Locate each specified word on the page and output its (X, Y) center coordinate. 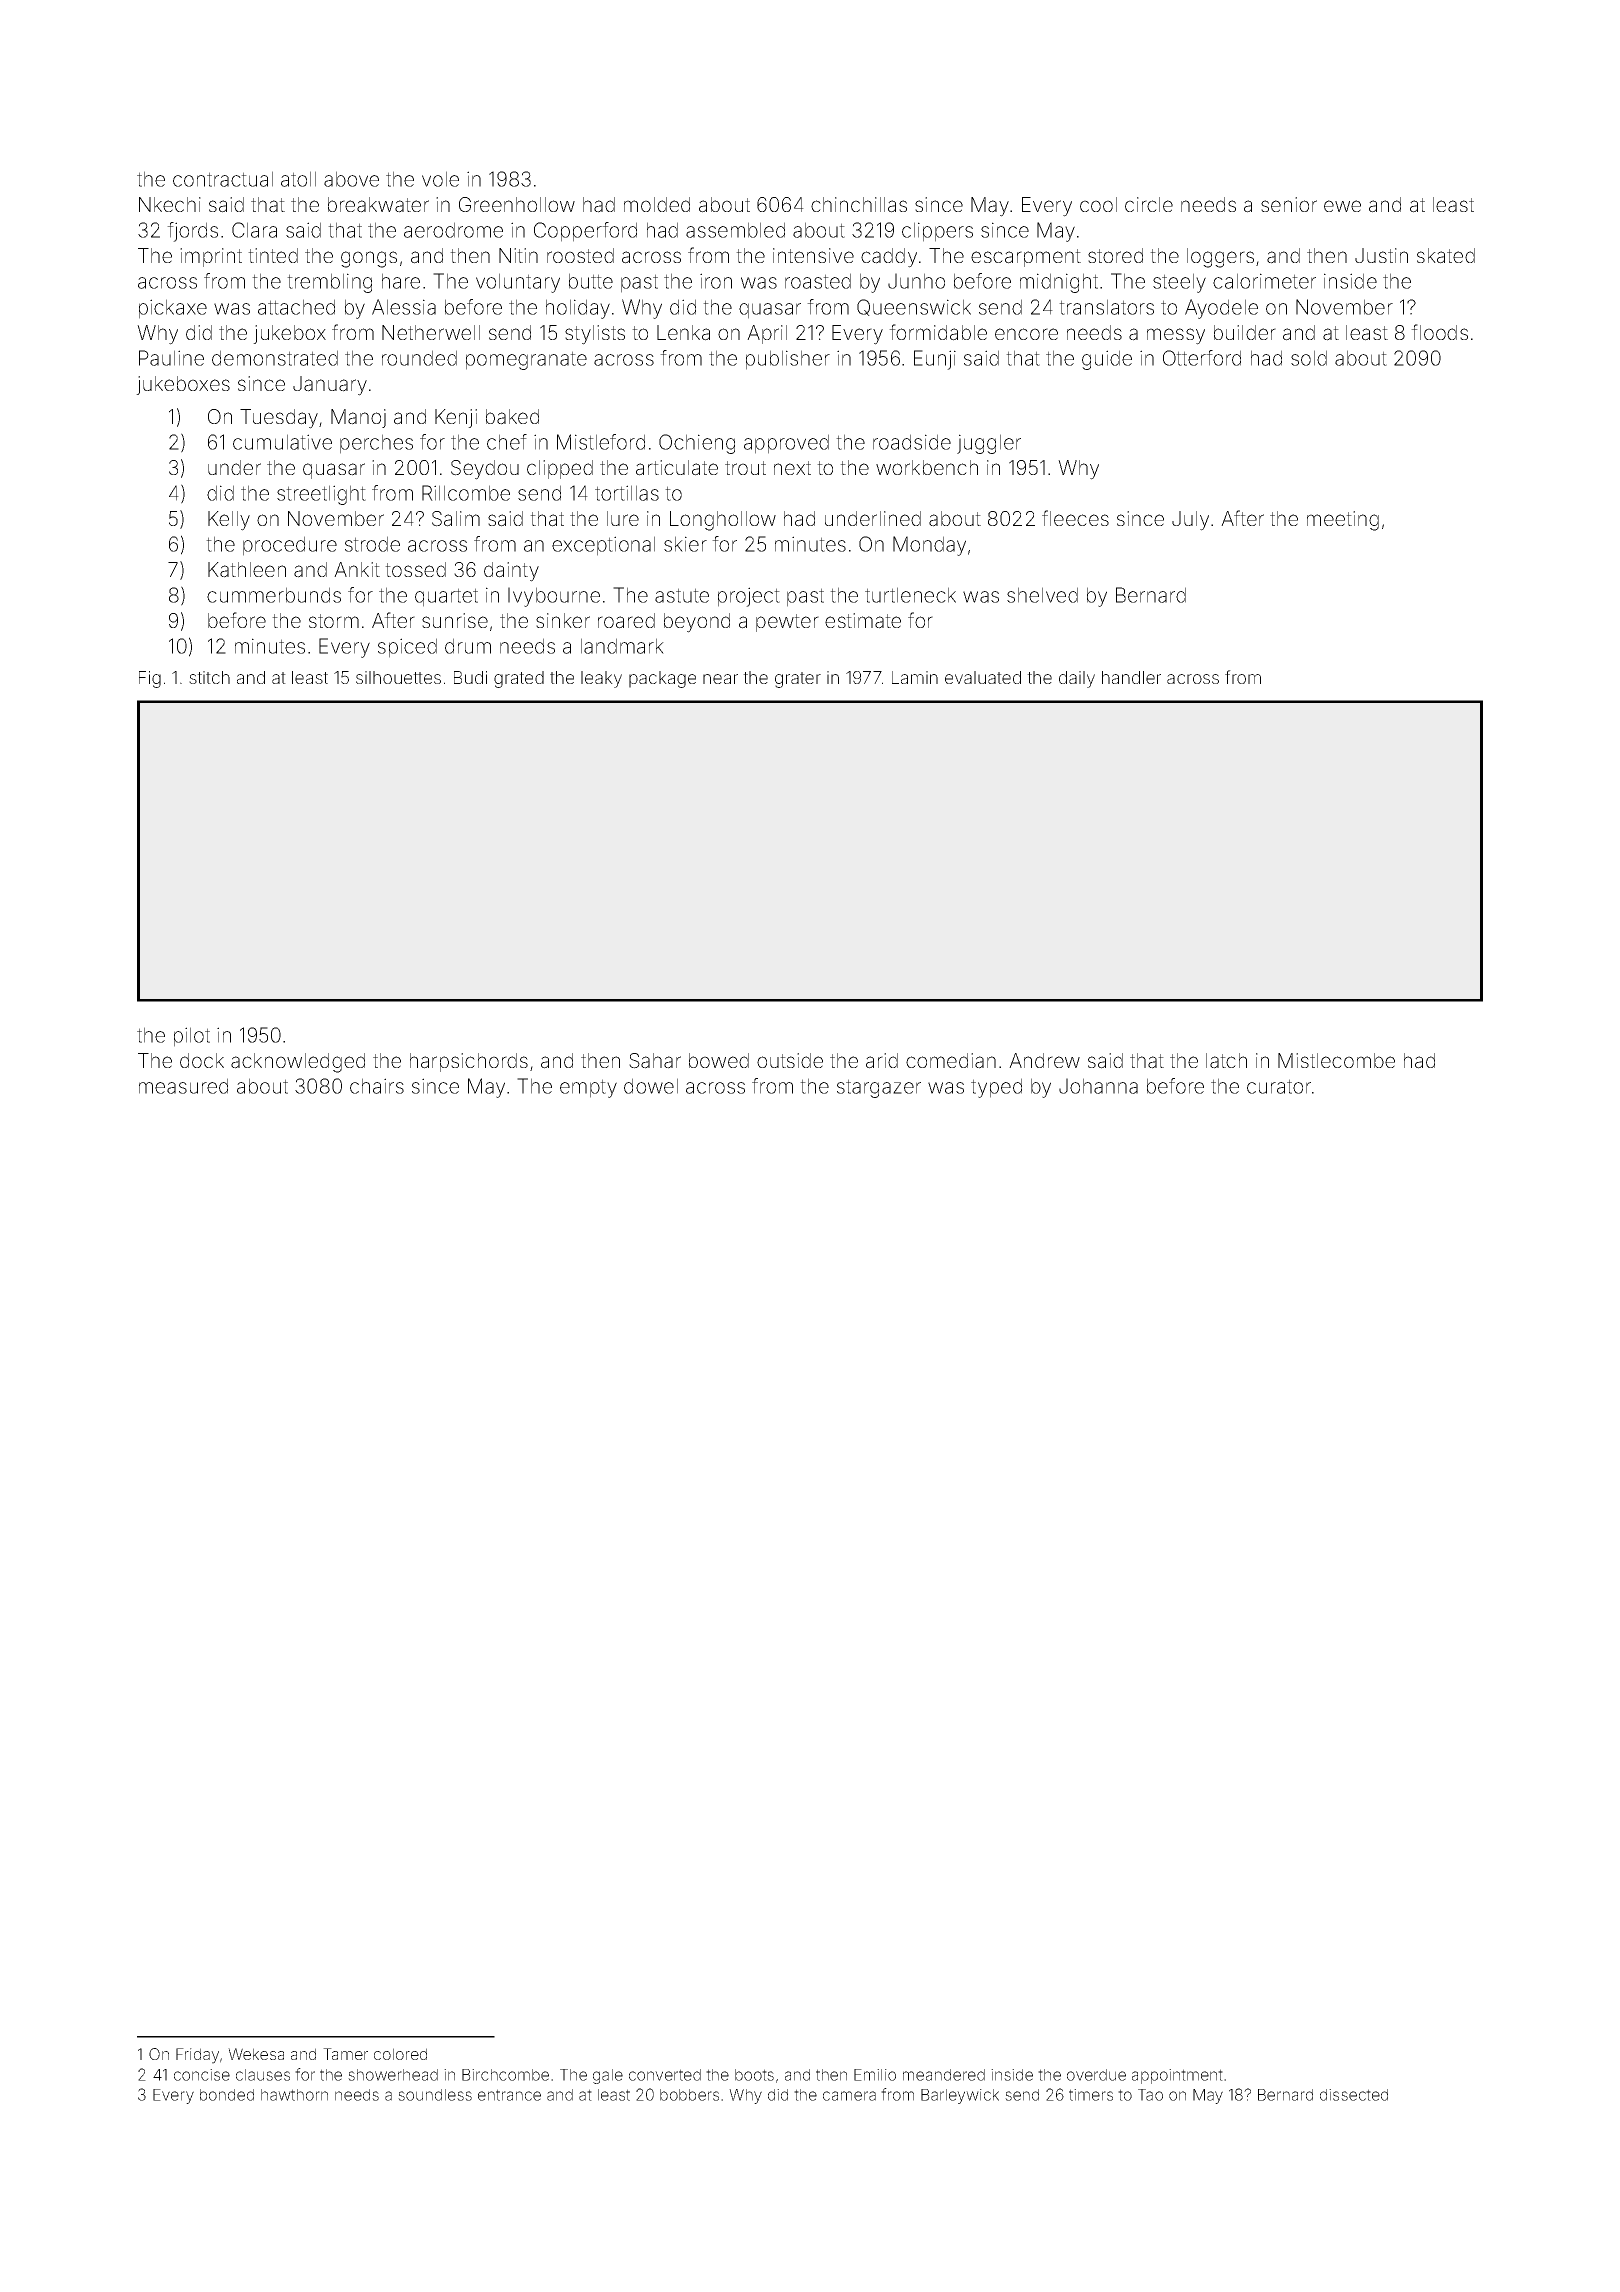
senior (1289, 204)
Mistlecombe (1336, 1060)
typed (996, 1088)
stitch (209, 677)
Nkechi (170, 204)
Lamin (915, 677)
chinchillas (859, 205)
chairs (377, 1086)
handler (1131, 677)
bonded (227, 2095)
